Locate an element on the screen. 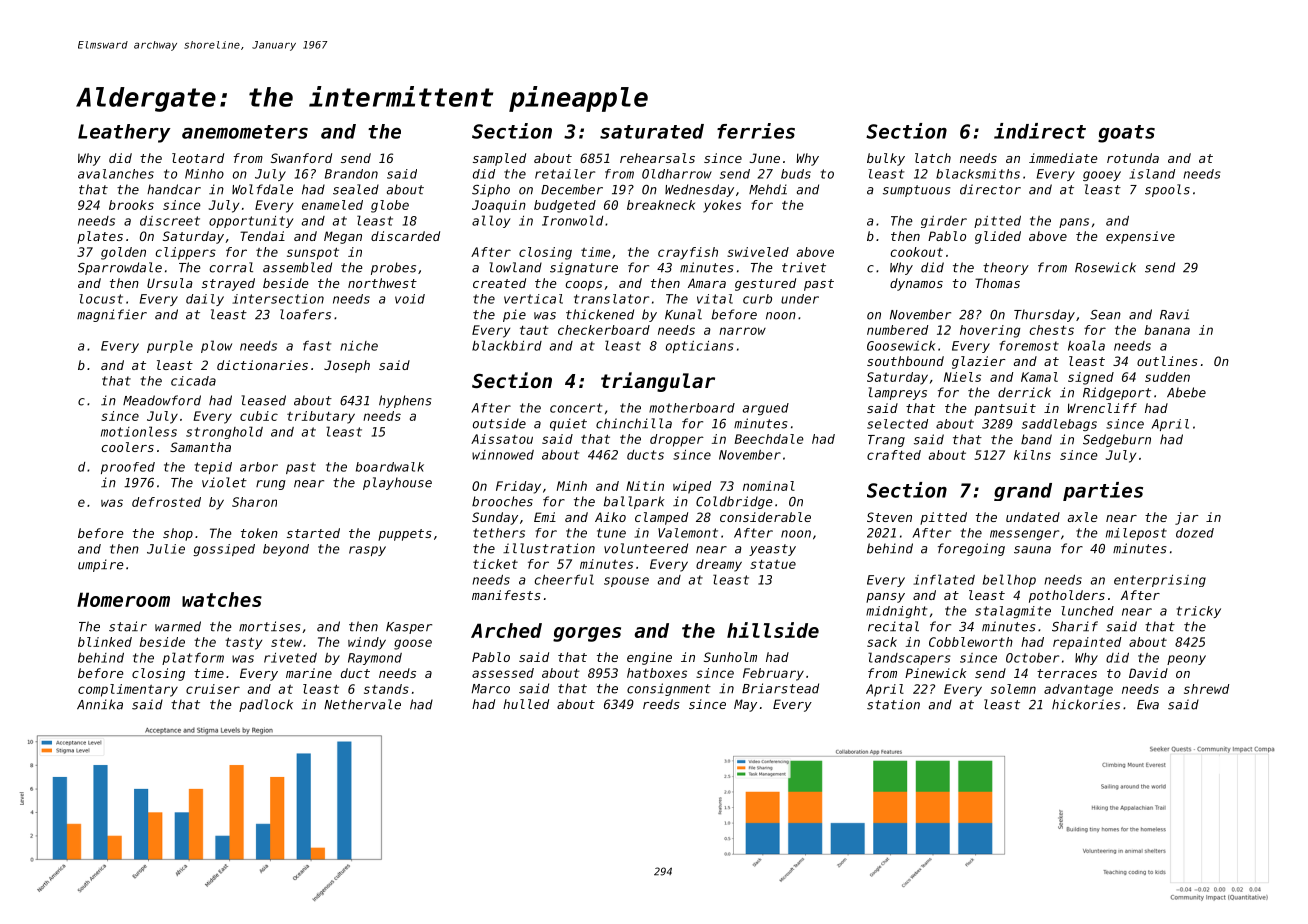 Image resolution: width=1308 pixels, height=924 pixels. marine is located at coordinates (309, 673).
